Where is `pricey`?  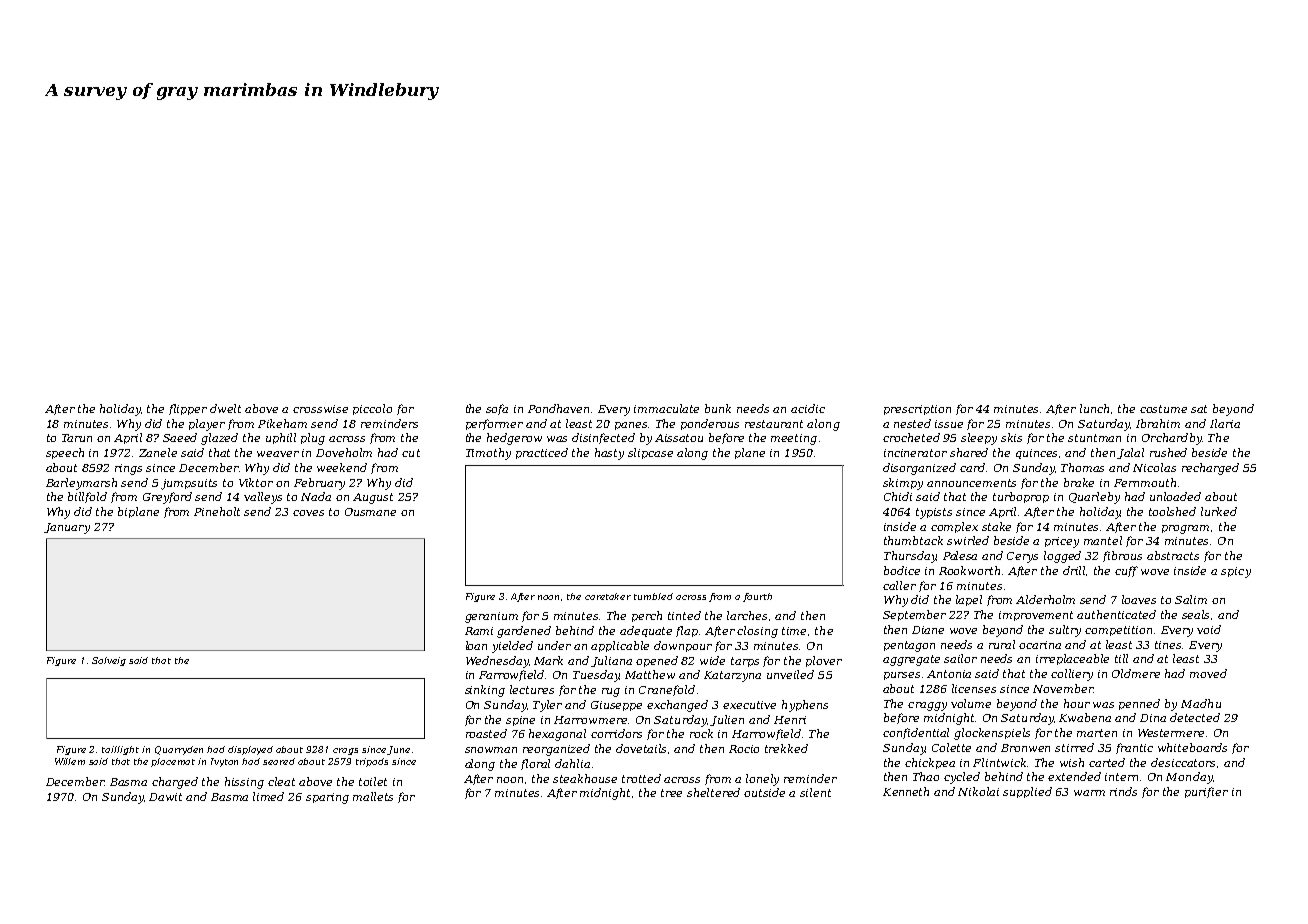
pricey is located at coordinates (1062, 542).
